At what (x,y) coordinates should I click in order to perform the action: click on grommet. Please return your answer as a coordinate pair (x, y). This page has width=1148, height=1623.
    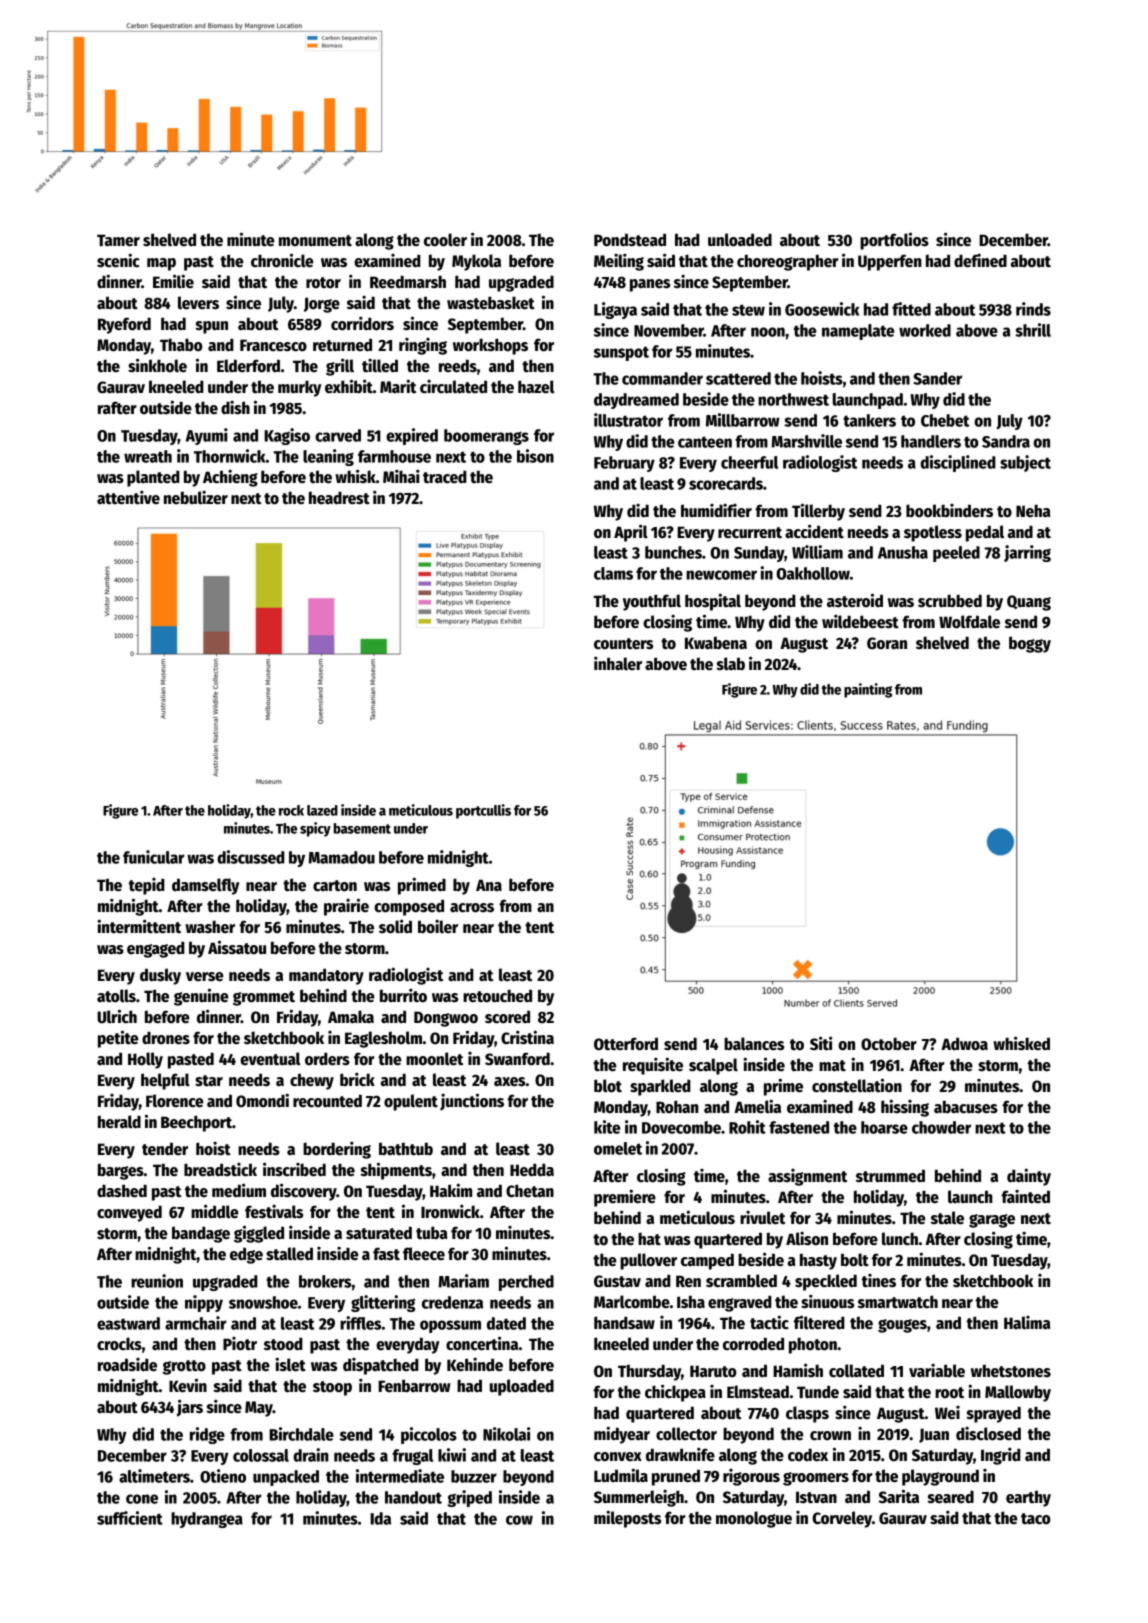
    Looking at the image, I should click on (264, 998).
